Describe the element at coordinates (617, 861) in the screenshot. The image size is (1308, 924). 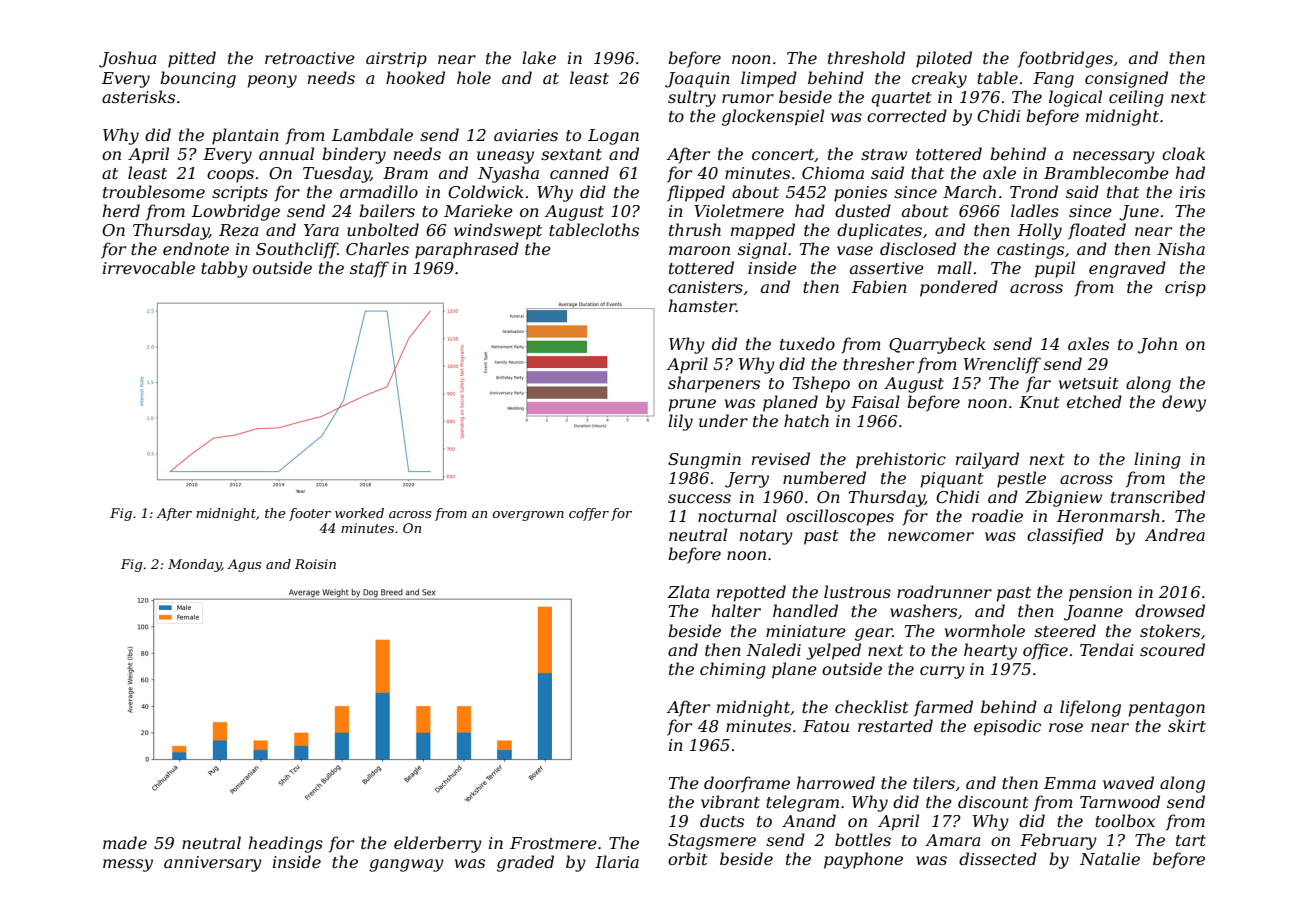
I see `Ilaria` at that location.
